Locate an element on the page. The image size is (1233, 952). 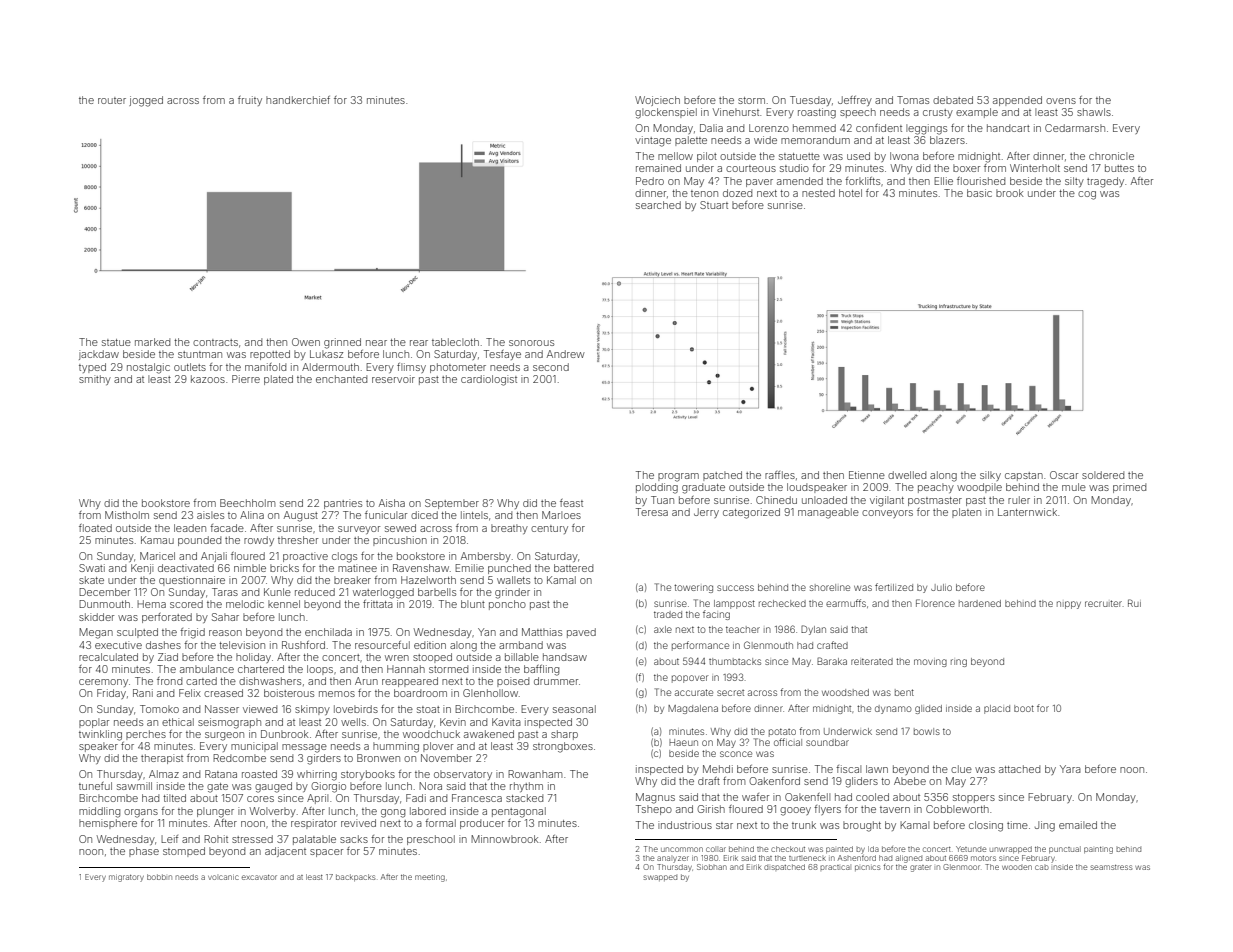
gauged is located at coordinates (273, 787).
